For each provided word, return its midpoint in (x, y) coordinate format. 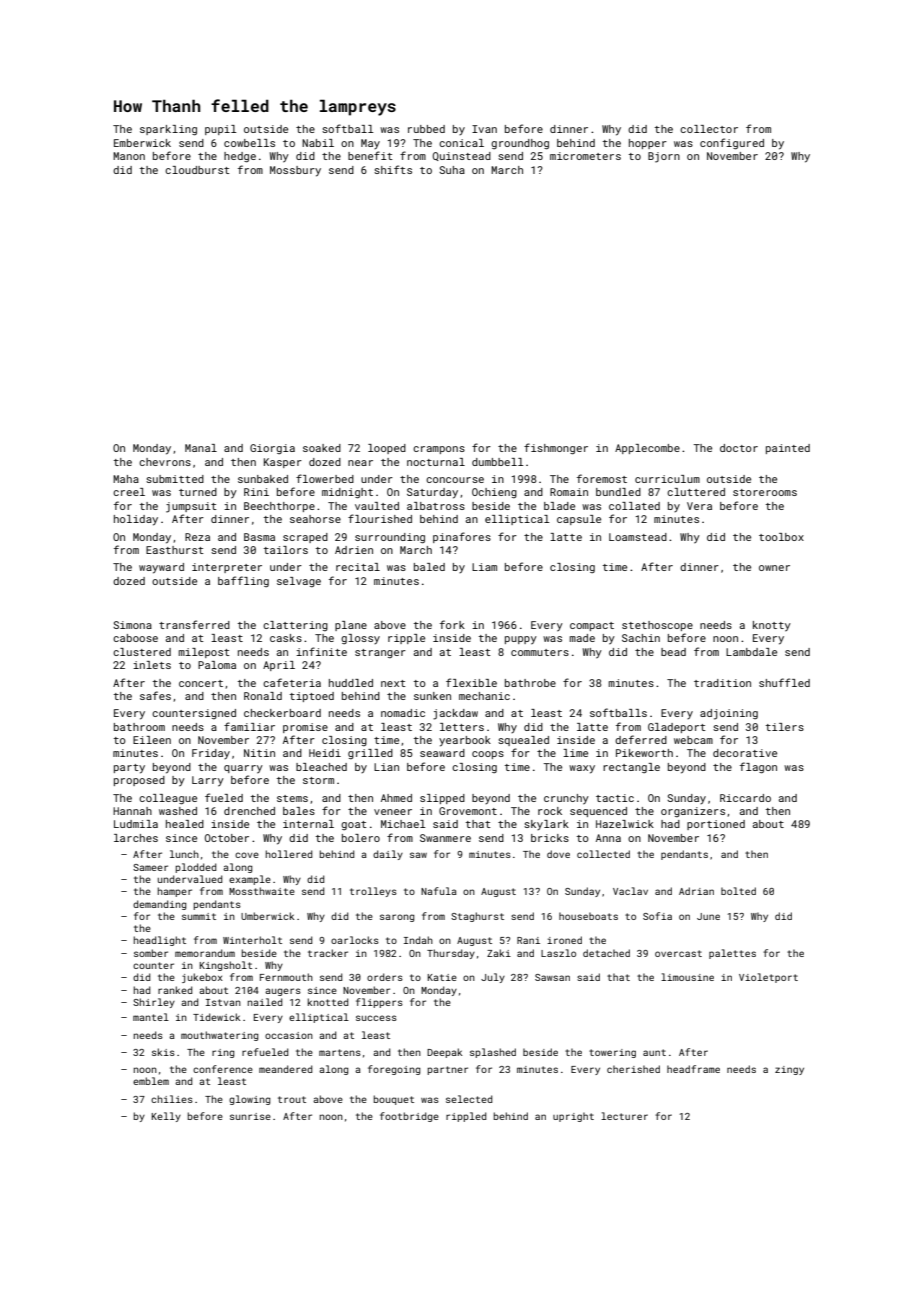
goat (354, 825)
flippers (379, 1003)
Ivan (484, 129)
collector (709, 129)
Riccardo (745, 798)
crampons (439, 450)
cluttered (696, 492)
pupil (221, 130)
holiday (136, 520)
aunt (654, 1052)
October (227, 838)
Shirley (154, 1003)
